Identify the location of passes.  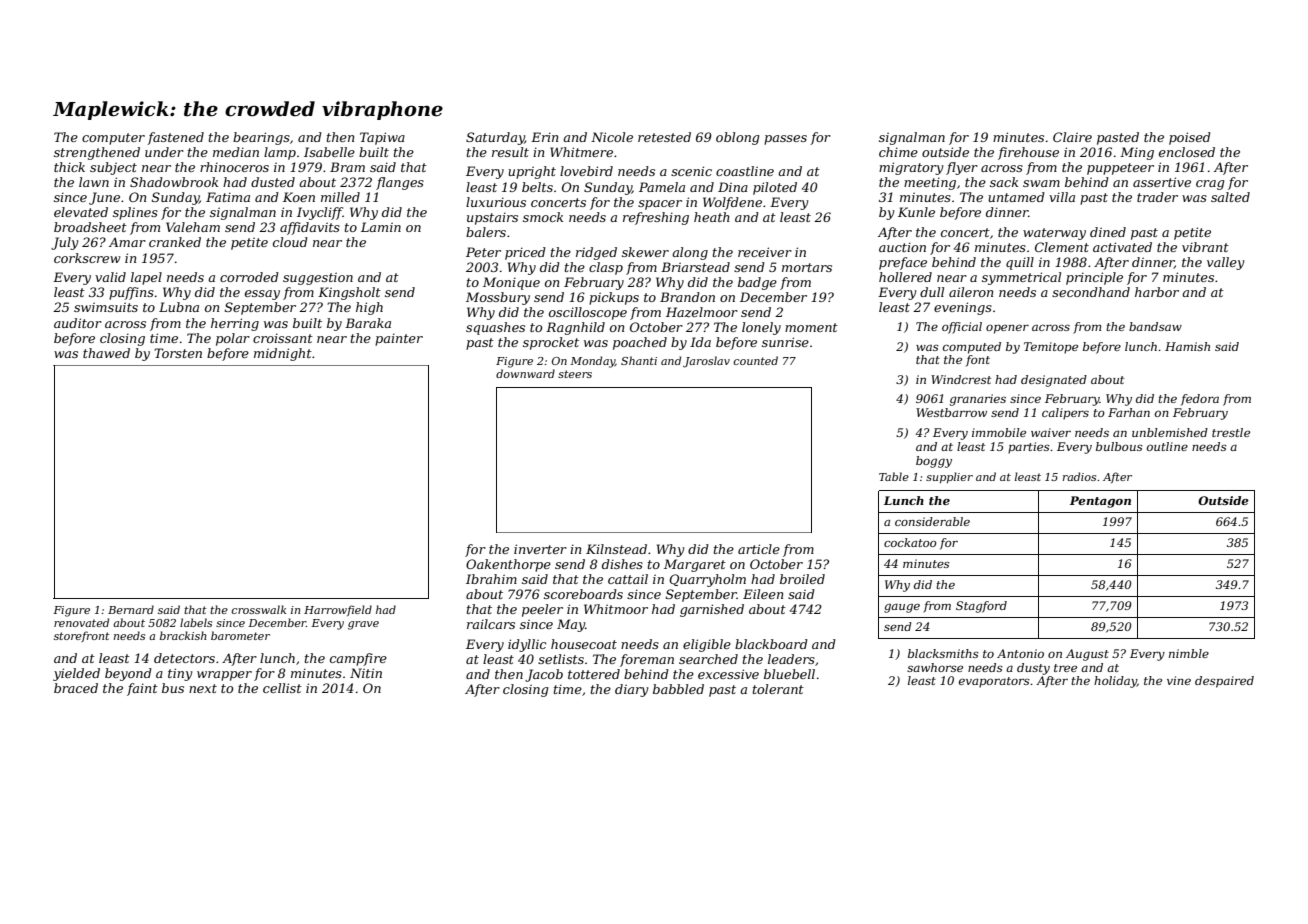
(785, 140).
